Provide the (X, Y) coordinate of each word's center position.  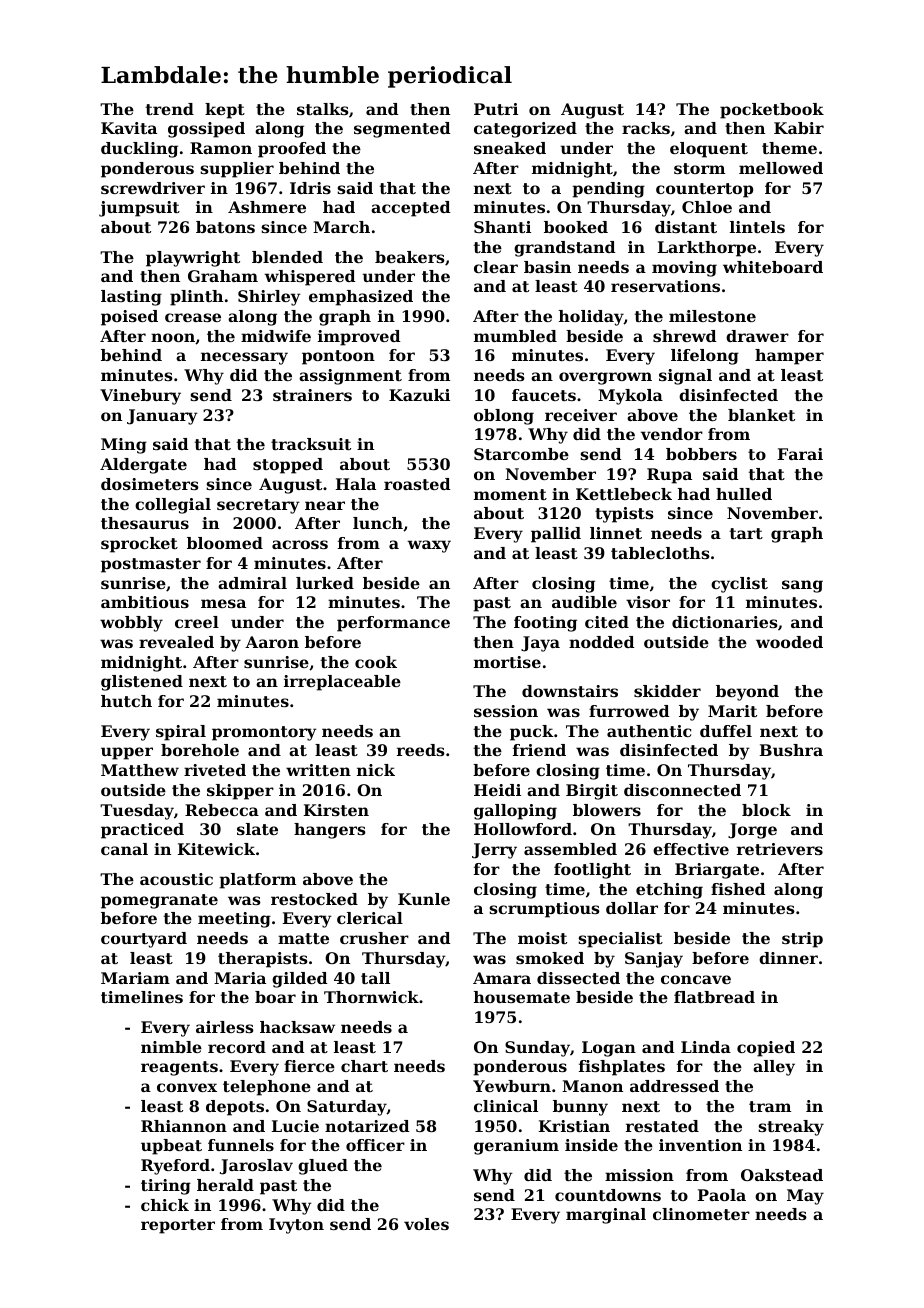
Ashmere (267, 207)
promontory (264, 733)
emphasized (361, 298)
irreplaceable (342, 683)
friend (539, 750)
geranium (516, 1147)
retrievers (780, 849)
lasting (131, 298)
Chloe (707, 207)
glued (323, 1167)
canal (124, 849)
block (766, 810)
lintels (757, 227)
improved (359, 338)
